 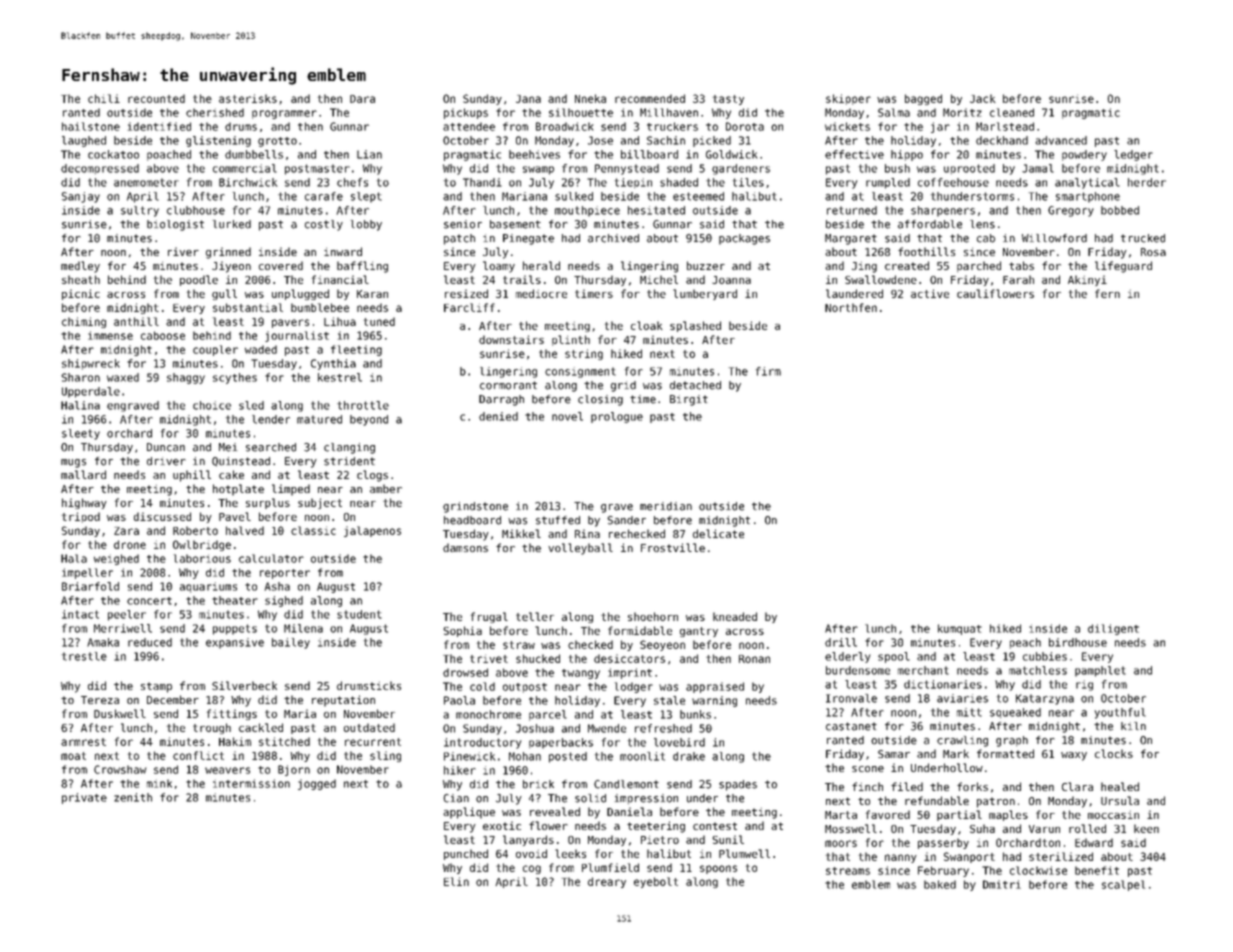 I want to click on eyebolt, so click(x=656, y=882).
